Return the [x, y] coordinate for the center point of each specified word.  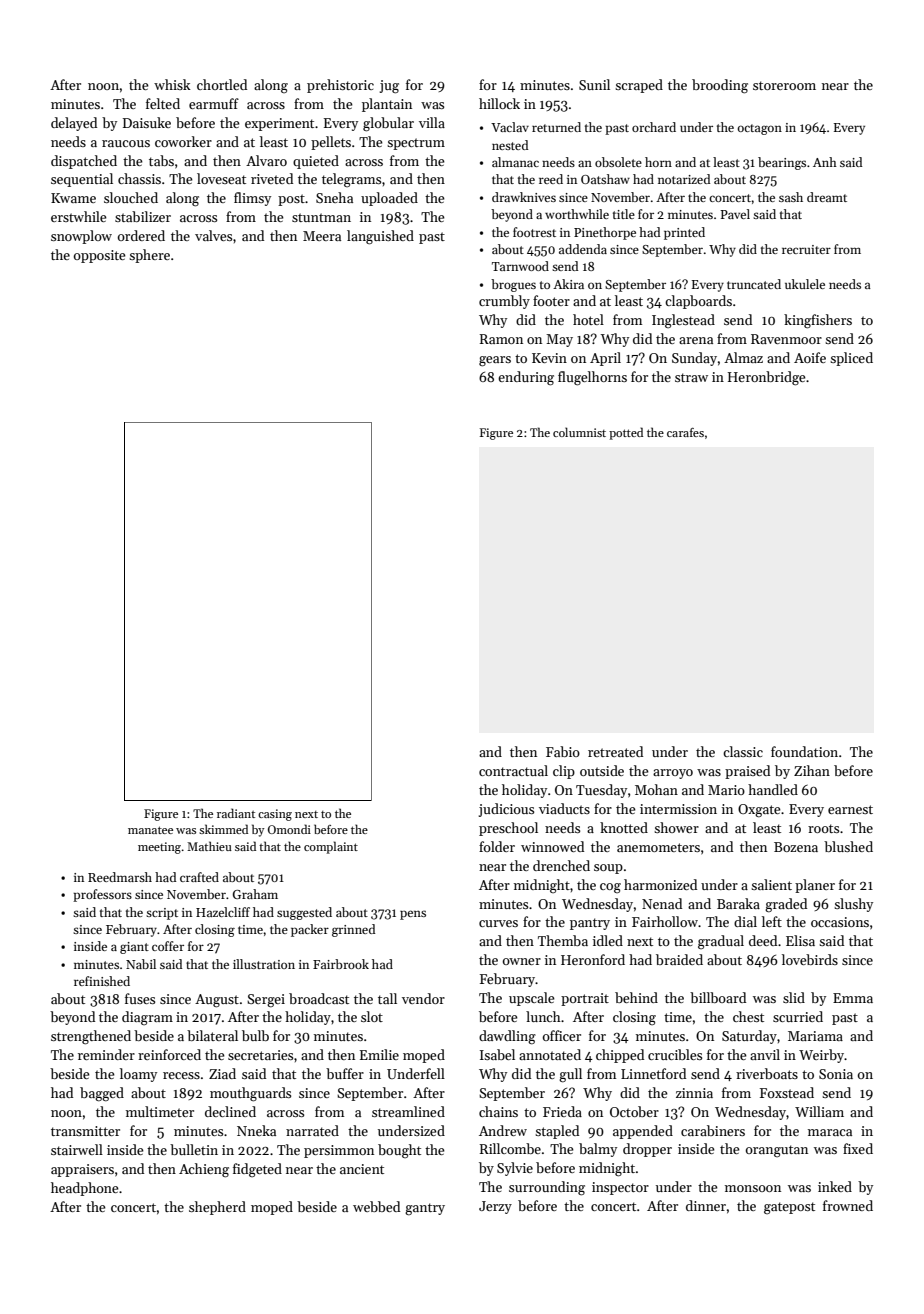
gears [495, 361]
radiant [236, 813]
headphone [85, 1189]
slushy [853, 905]
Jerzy [495, 1207]
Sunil [594, 84]
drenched [561, 865]
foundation [804, 751]
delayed [74, 124]
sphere [149, 256]
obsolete [618, 162]
